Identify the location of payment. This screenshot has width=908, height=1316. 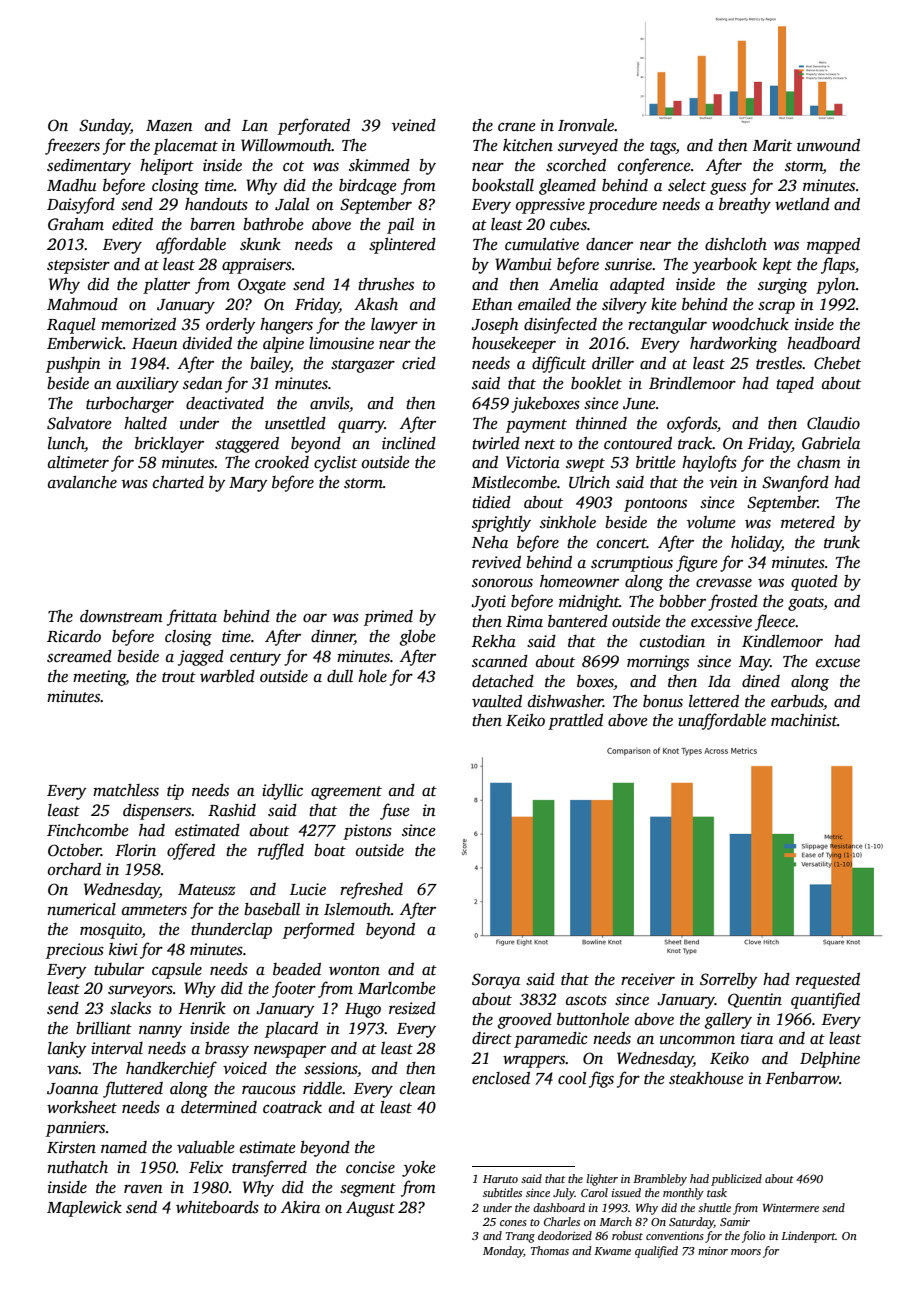
(536, 426).
